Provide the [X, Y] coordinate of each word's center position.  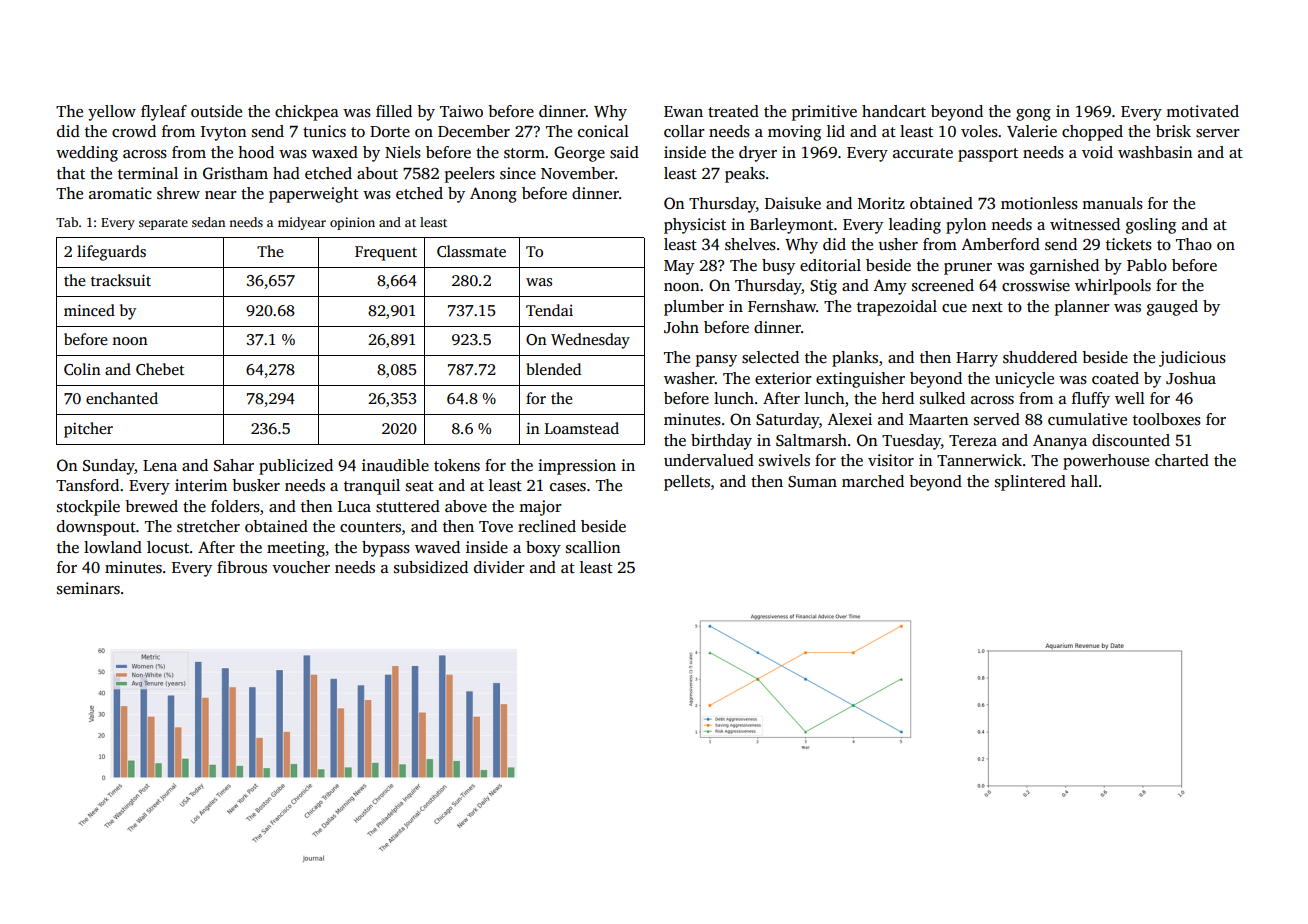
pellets [687, 483]
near [221, 195]
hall [1084, 481]
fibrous [242, 567]
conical [603, 131]
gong [1033, 115]
